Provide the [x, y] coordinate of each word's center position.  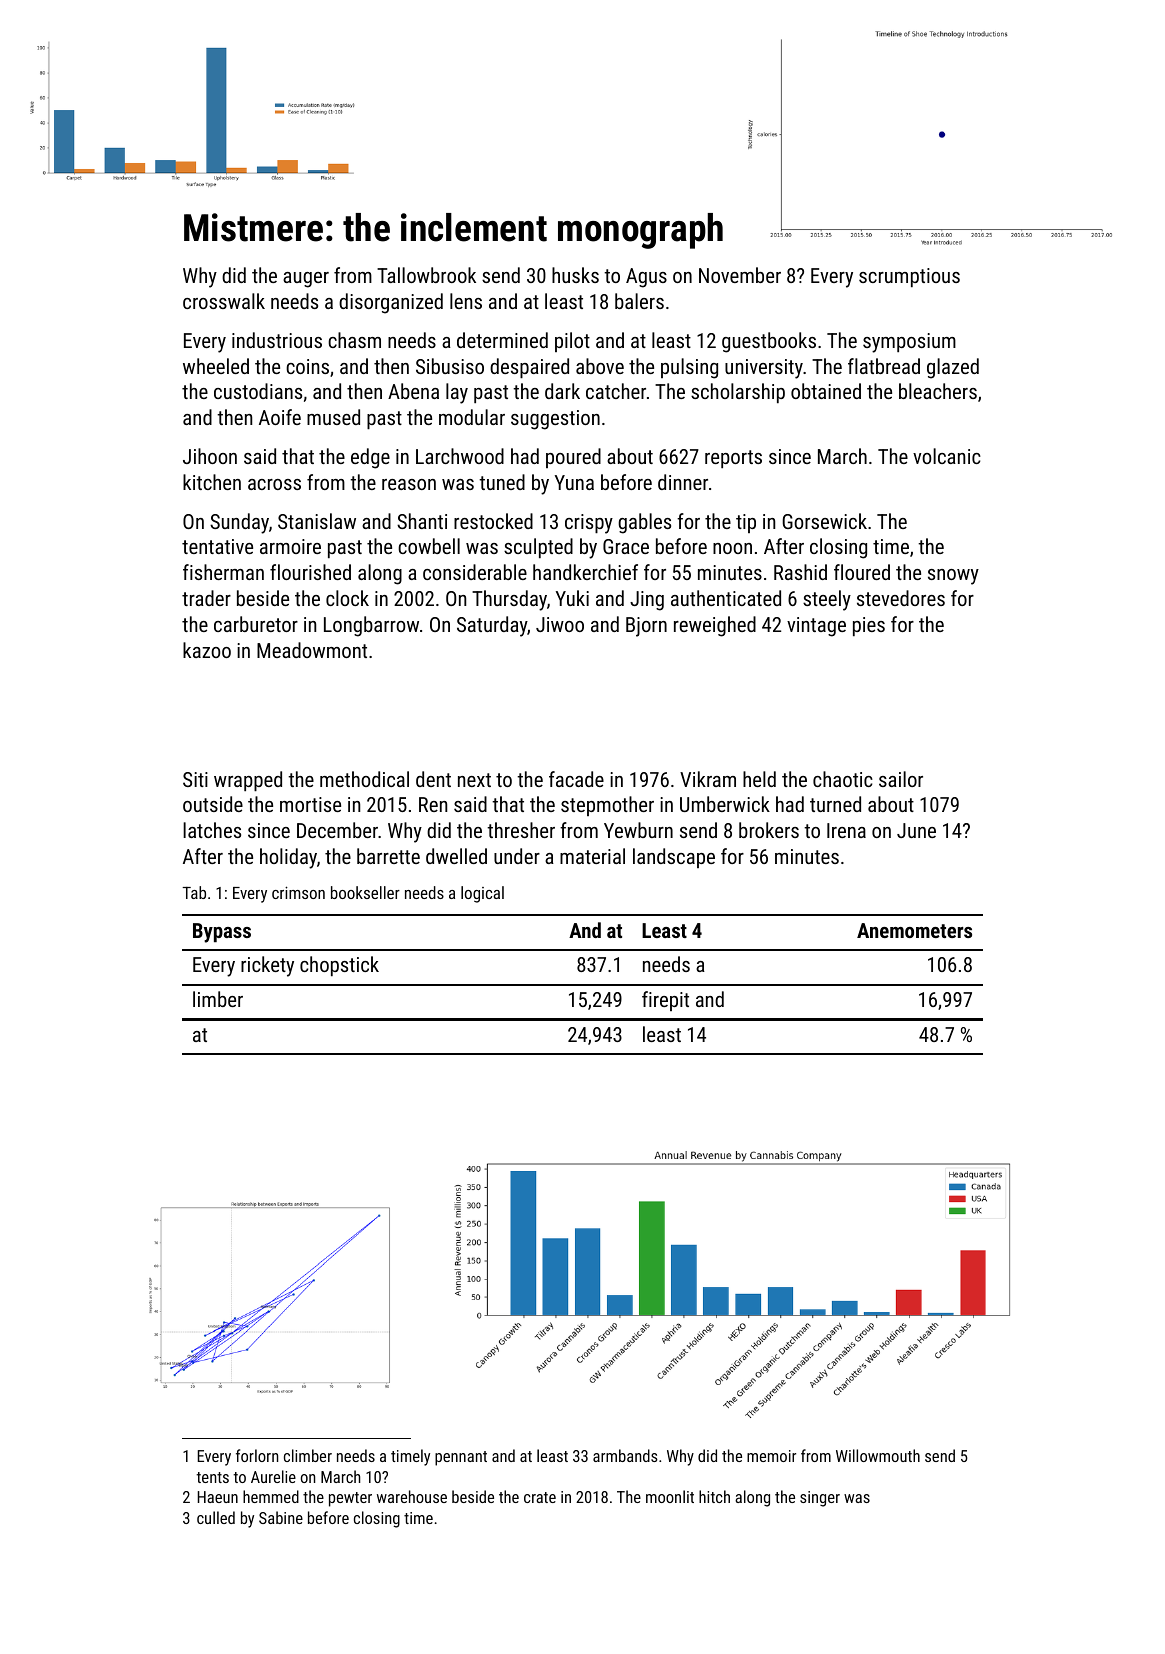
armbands [625, 1455]
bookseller [365, 892]
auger [306, 280]
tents [212, 1477]
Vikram [708, 779]
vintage [816, 627]
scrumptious [909, 277]
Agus [646, 278]
